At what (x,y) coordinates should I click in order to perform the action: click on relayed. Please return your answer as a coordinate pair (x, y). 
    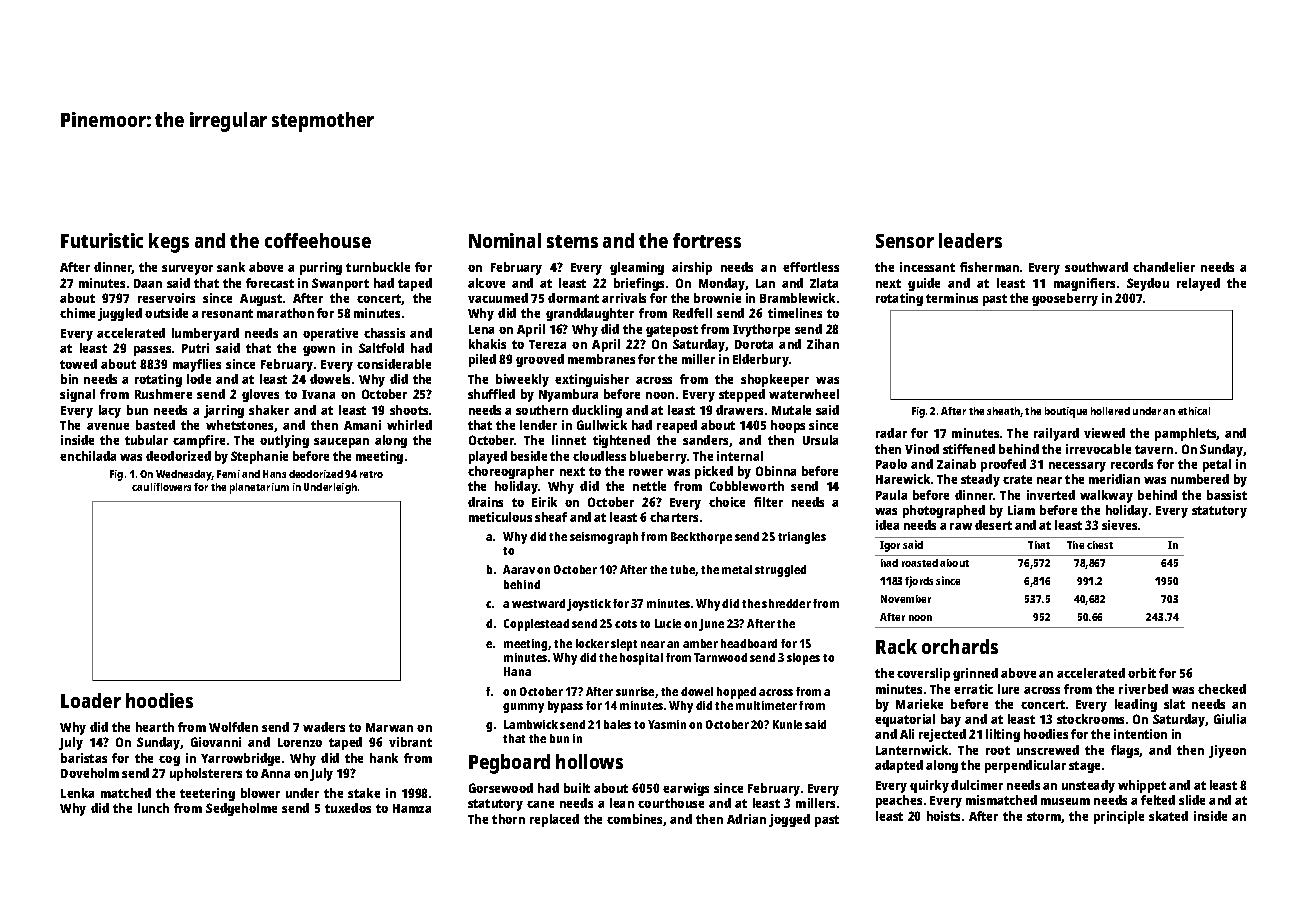
    Looking at the image, I should click on (1198, 284).
